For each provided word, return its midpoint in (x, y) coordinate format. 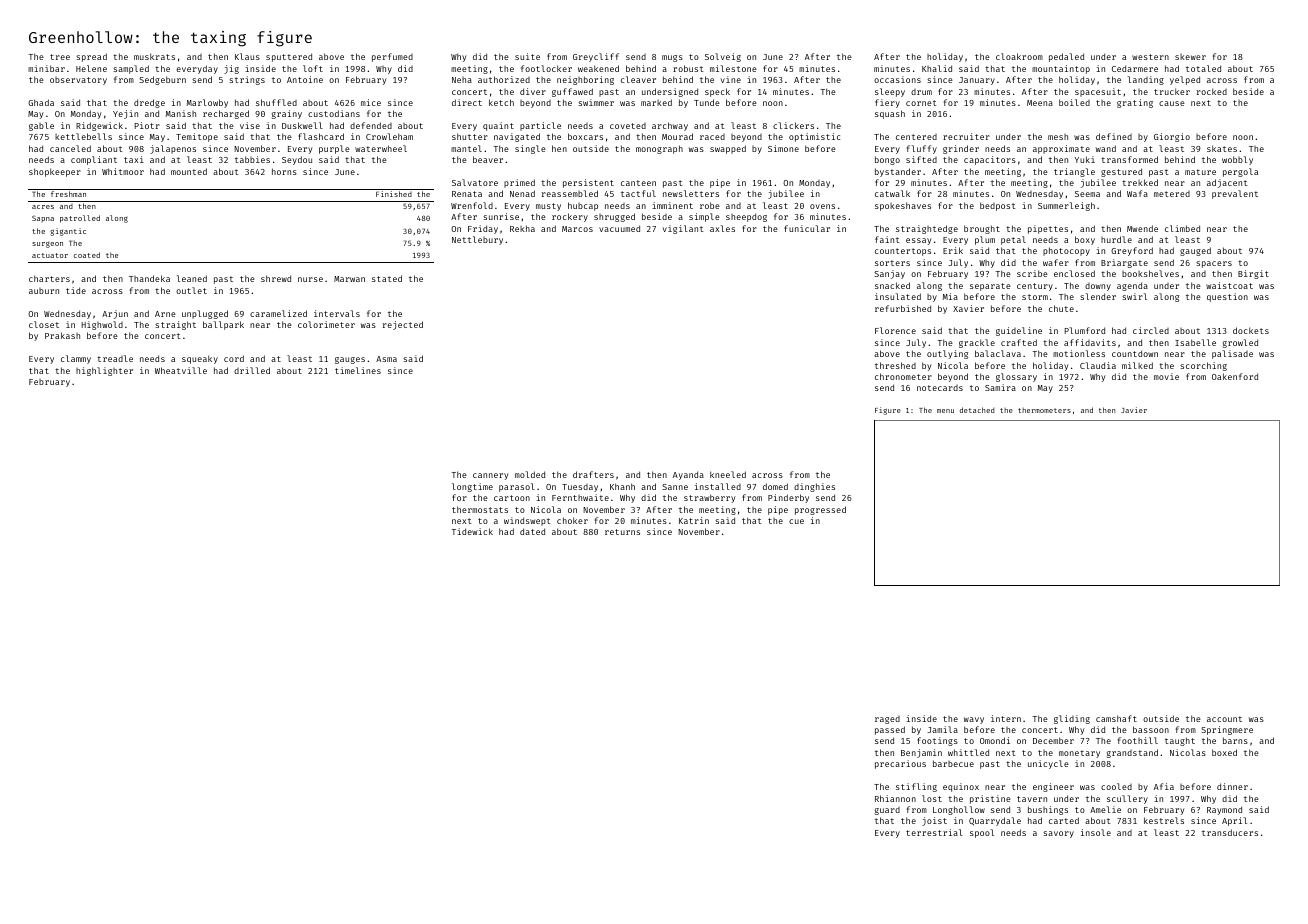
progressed (820, 510)
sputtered (289, 57)
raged (887, 720)
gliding (1072, 719)
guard (887, 811)
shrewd (276, 278)
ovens (822, 206)
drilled (252, 370)
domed (775, 486)
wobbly (1237, 160)
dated (532, 531)
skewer (1190, 57)
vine (731, 79)
